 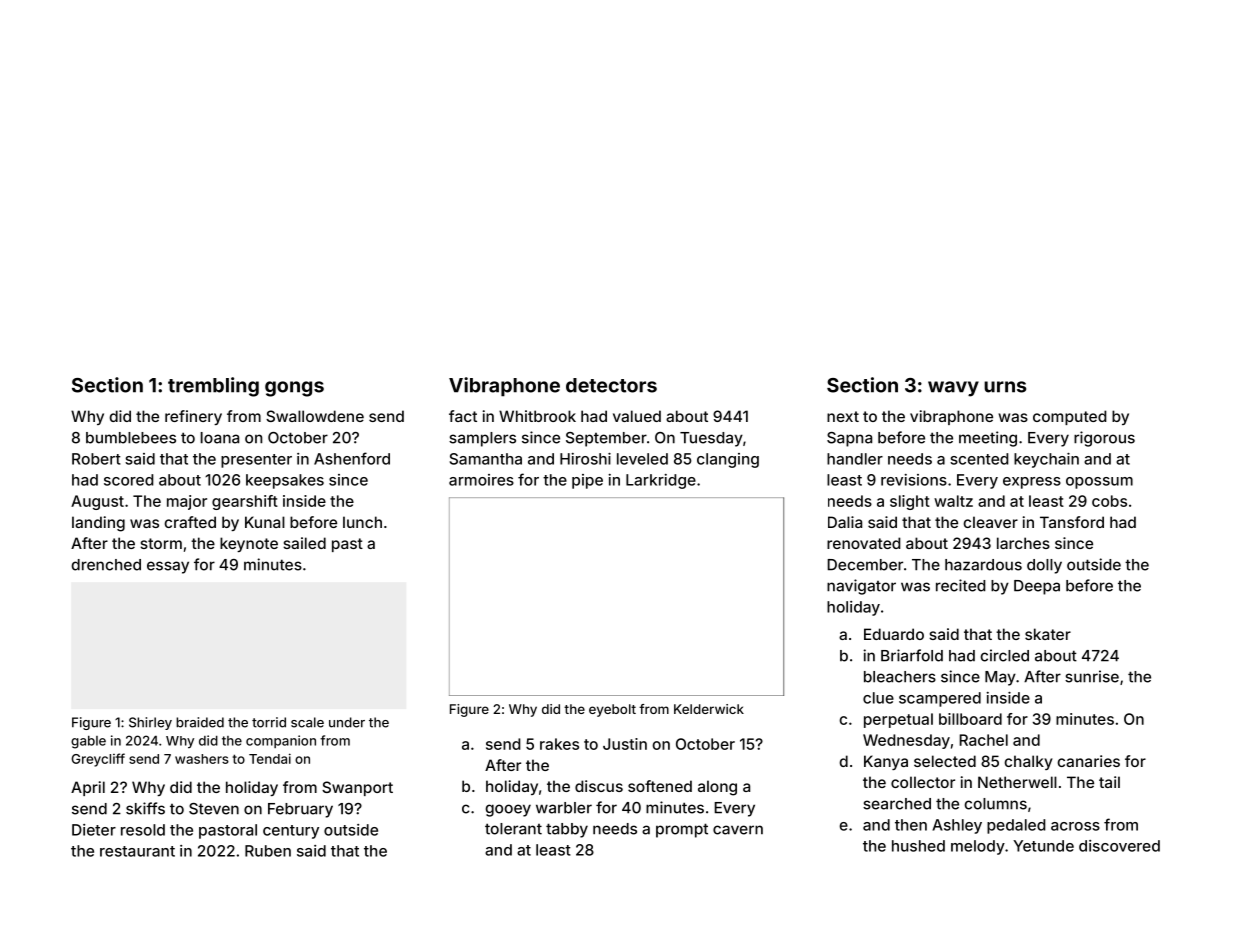 I want to click on Ruben, so click(x=268, y=851).
